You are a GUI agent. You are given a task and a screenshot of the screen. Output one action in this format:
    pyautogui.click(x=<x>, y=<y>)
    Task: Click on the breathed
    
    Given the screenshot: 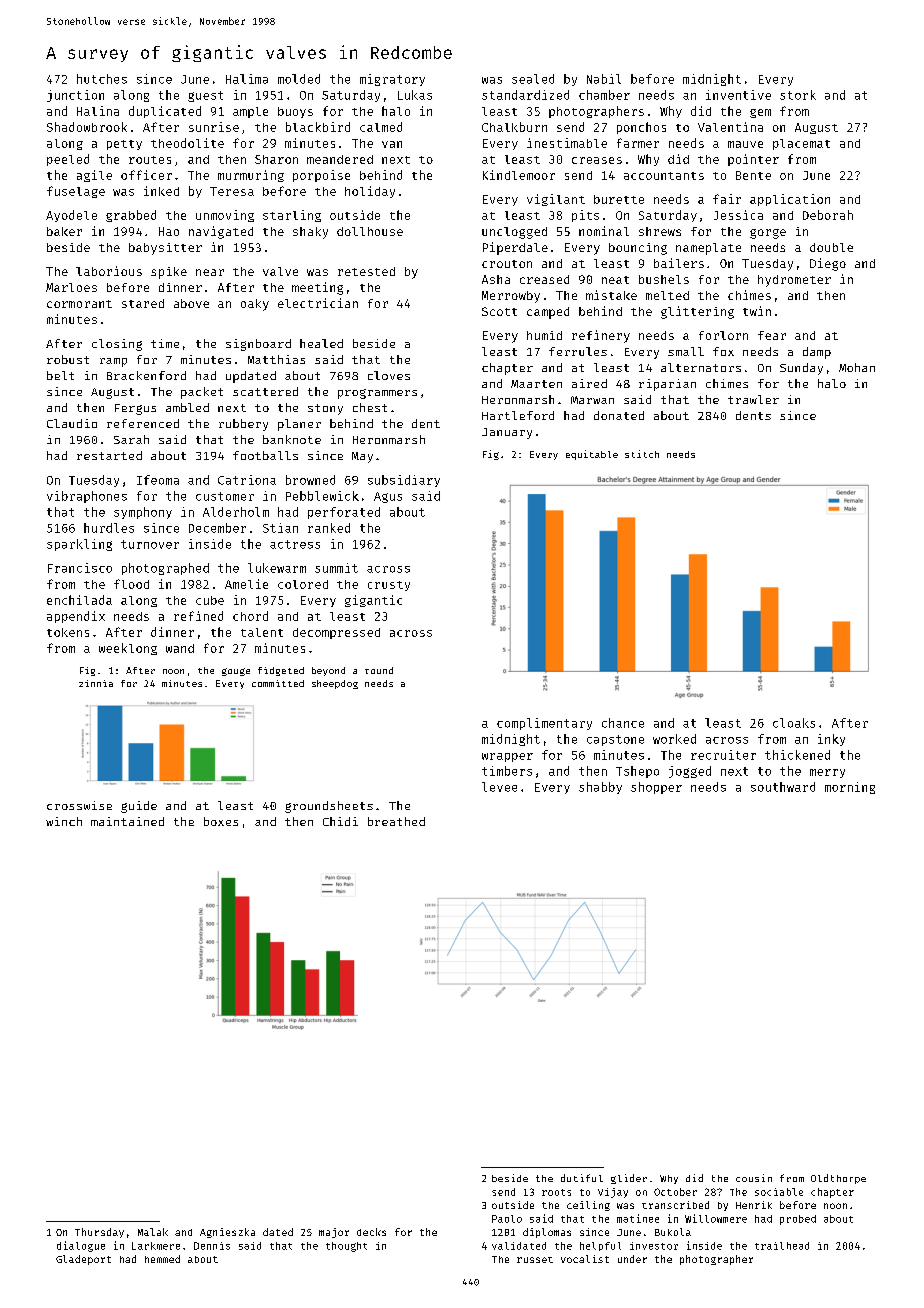 What is the action you would take?
    pyautogui.click(x=396, y=821)
